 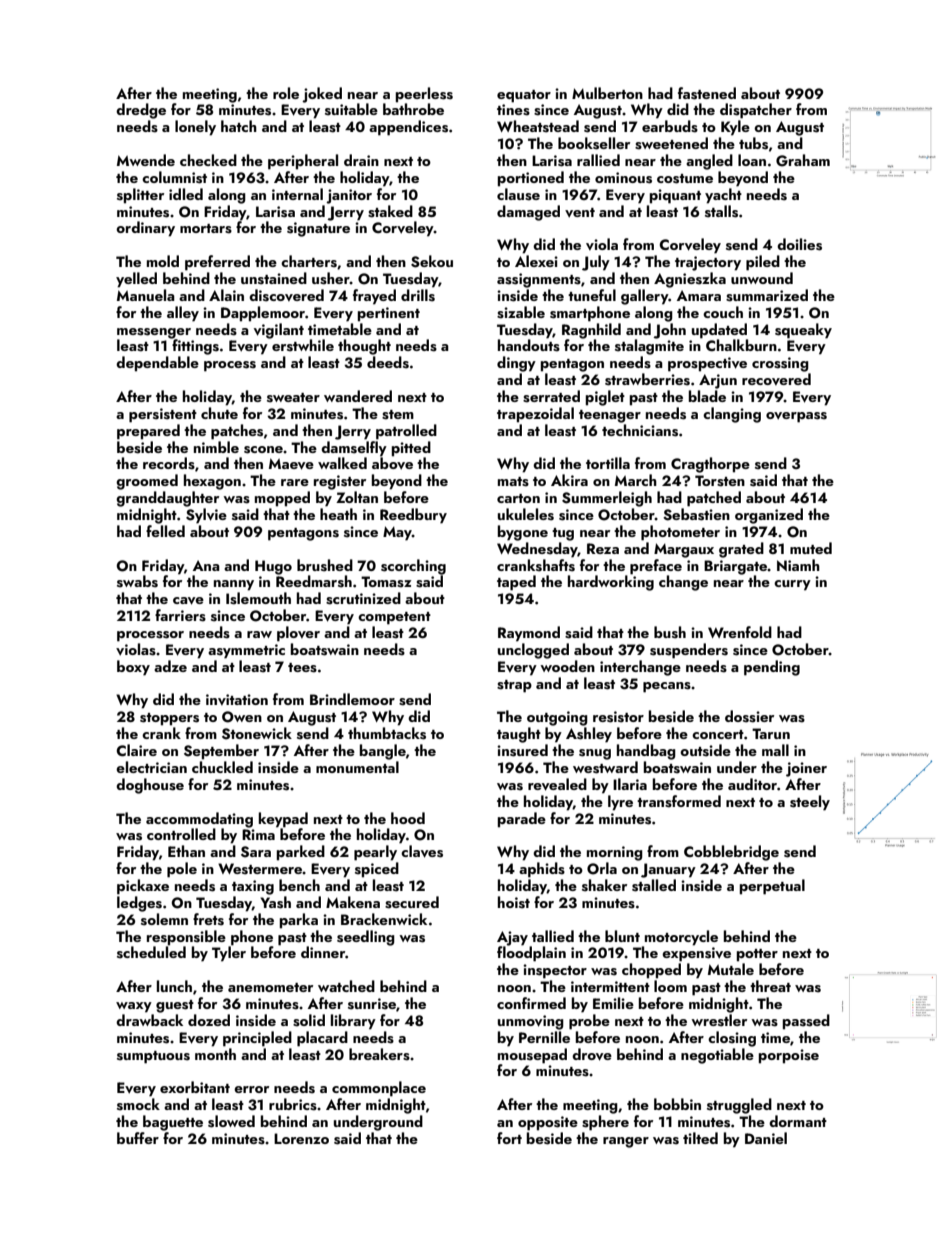 I want to click on unclogged, so click(x=533, y=651).
